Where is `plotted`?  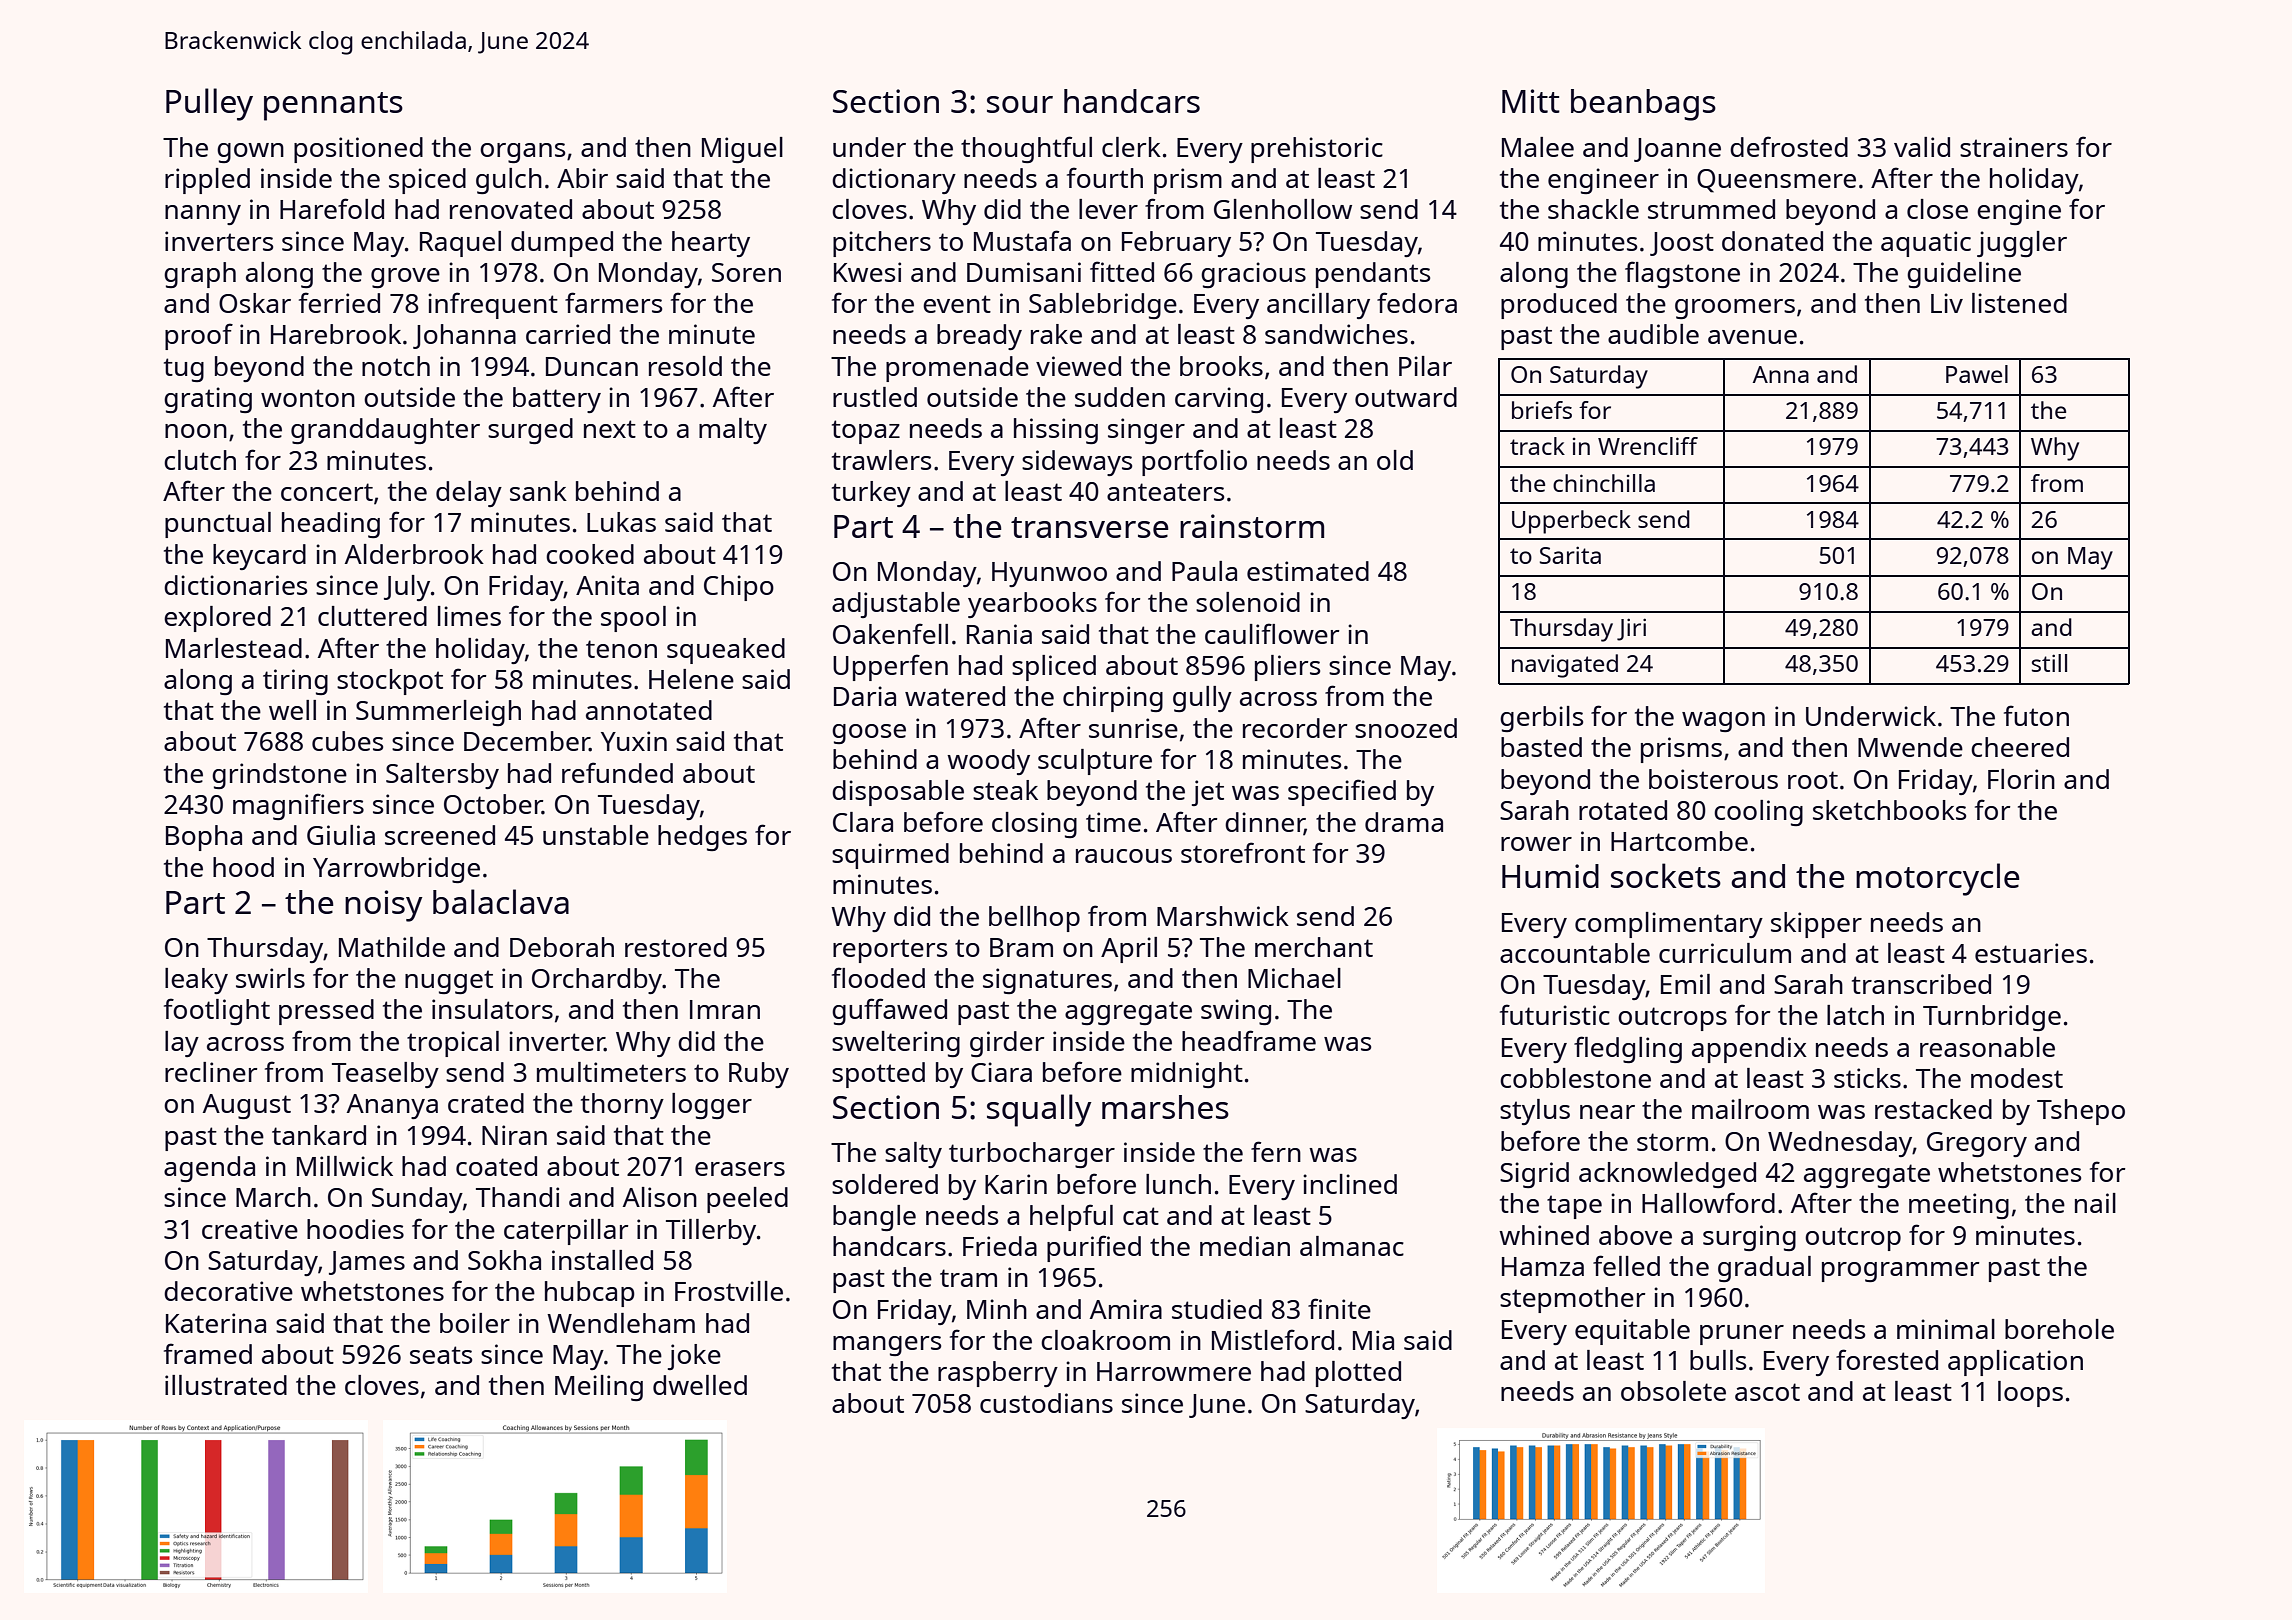 plotted is located at coordinates (1358, 1374).
